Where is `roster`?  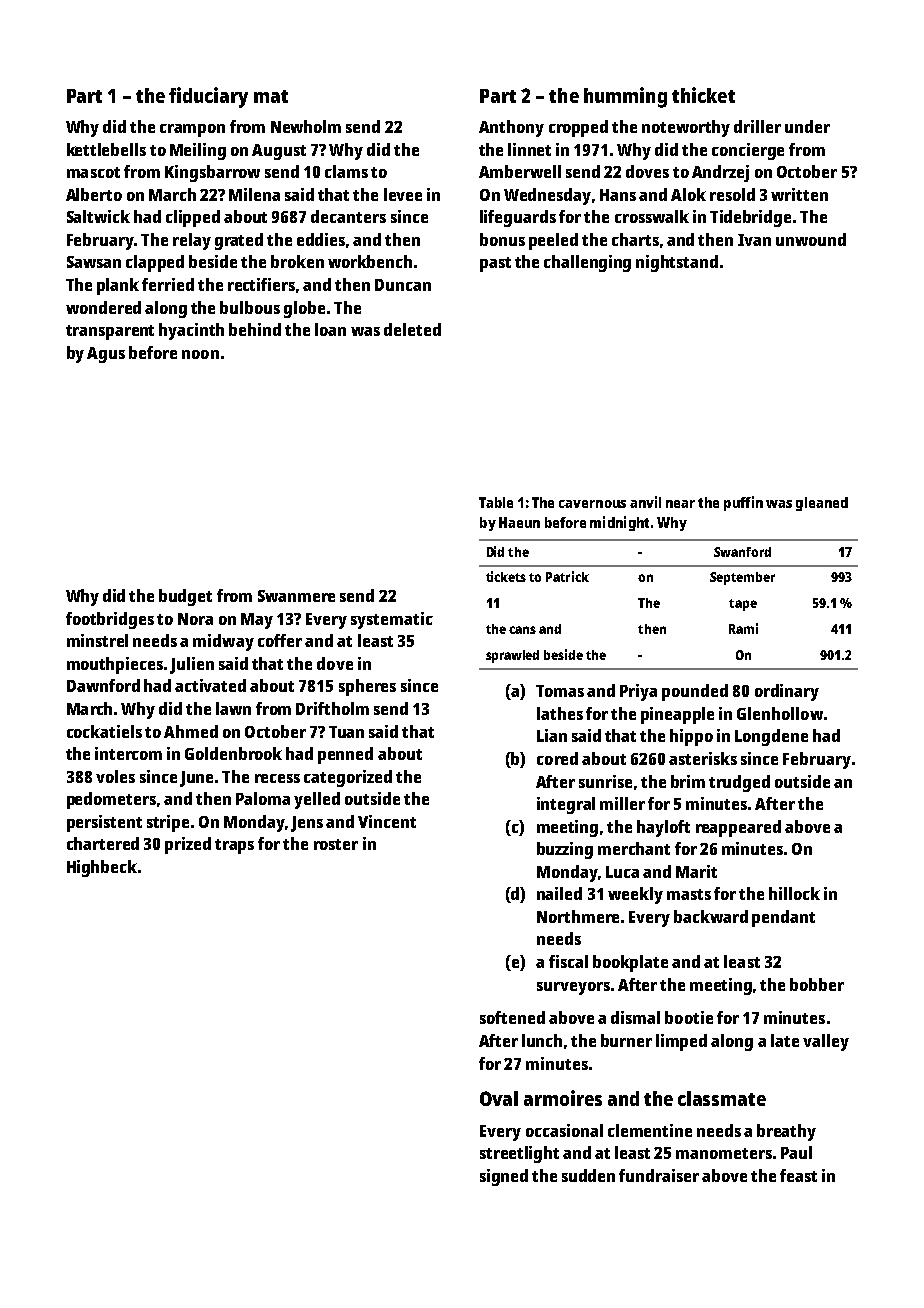 roster is located at coordinates (336, 844).
